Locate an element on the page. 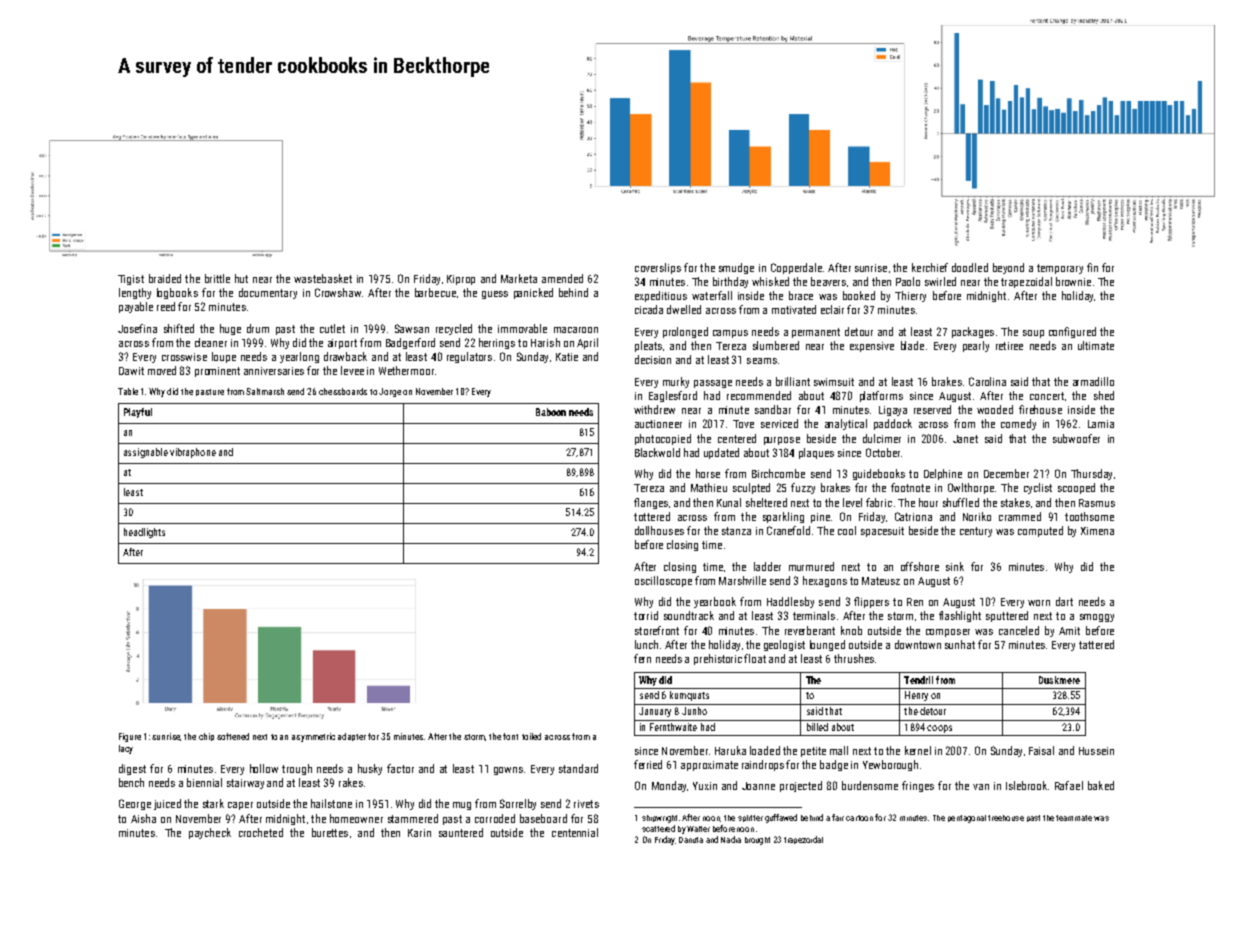 This image has height=952, width=1233. Janet is located at coordinates (965, 439).
